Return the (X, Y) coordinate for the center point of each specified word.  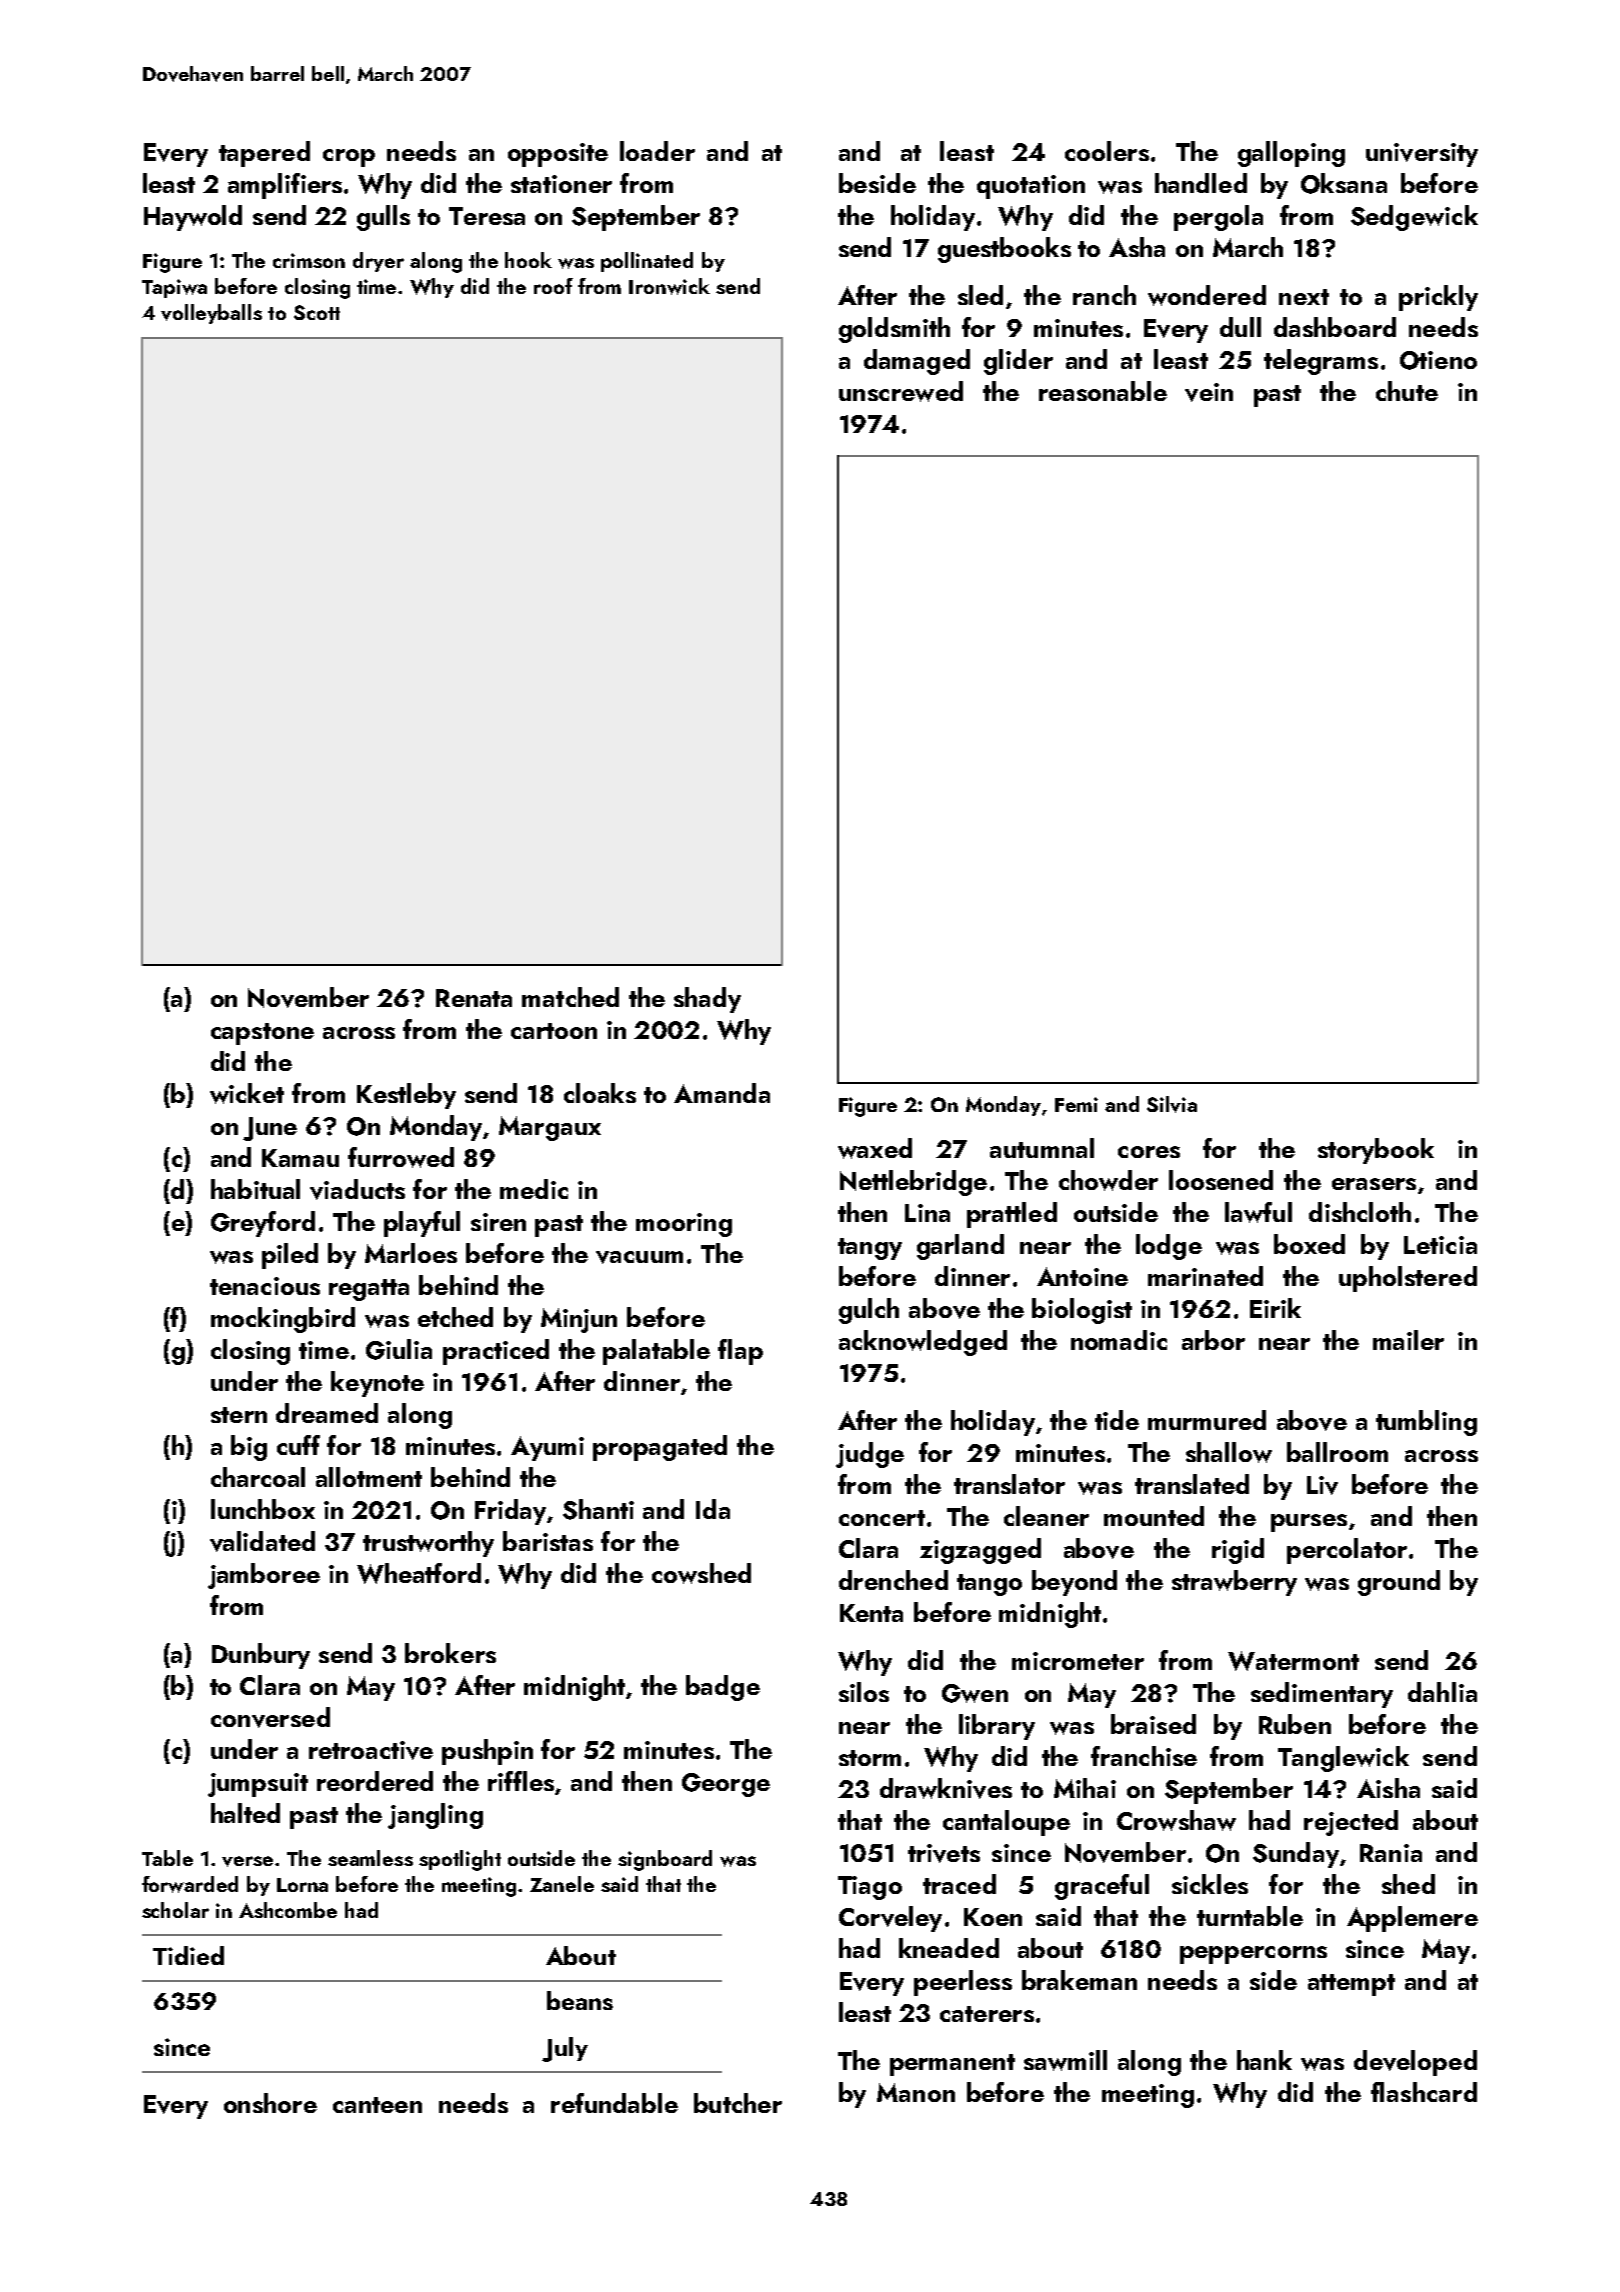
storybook (1376, 1151)
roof (553, 286)
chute (1407, 391)
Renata (474, 998)
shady (707, 1000)
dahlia (1442, 1692)
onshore (270, 2103)
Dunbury (261, 1656)
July (565, 2049)
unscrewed (901, 391)
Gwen (975, 1693)
